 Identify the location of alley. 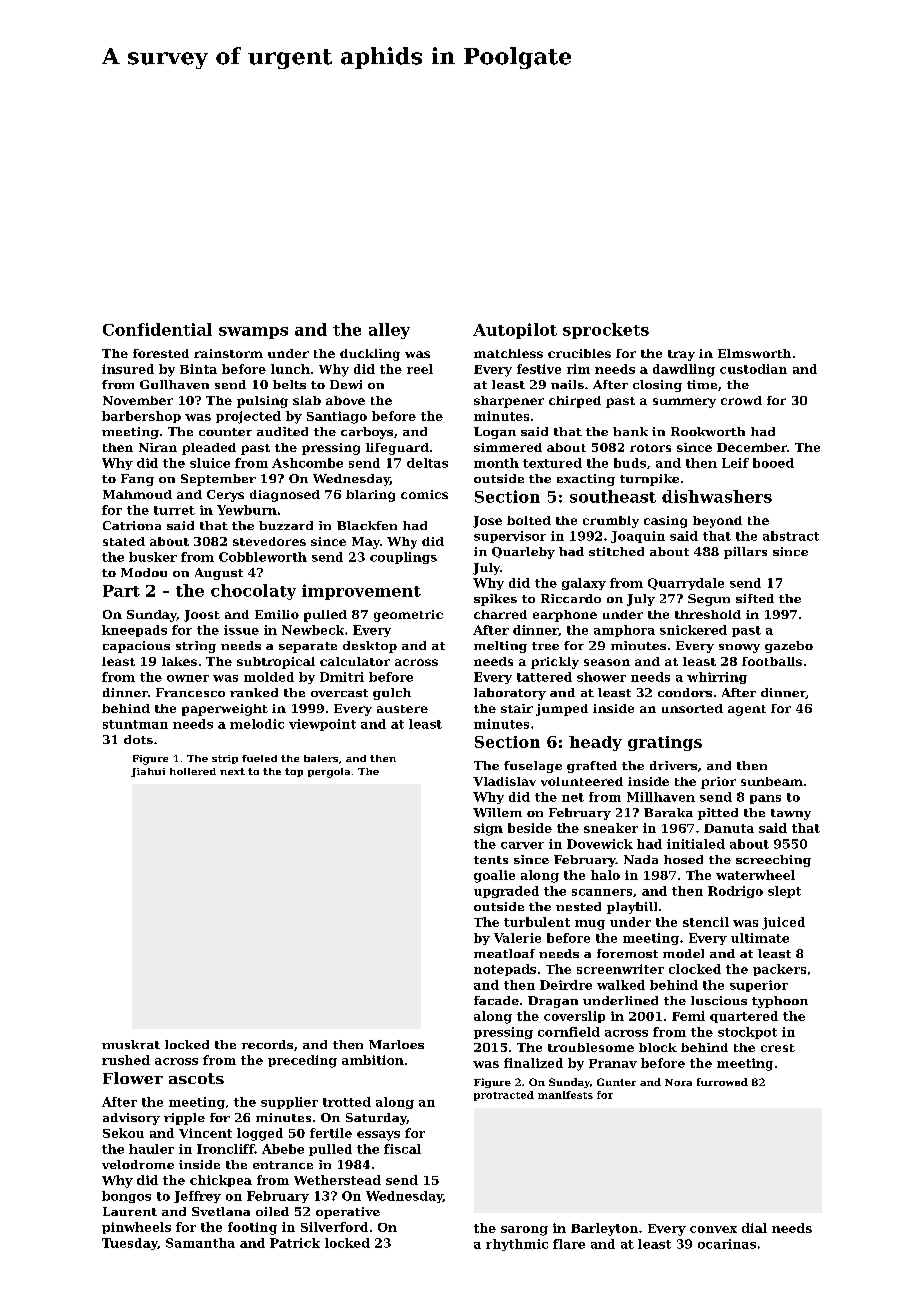
(389, 331).
